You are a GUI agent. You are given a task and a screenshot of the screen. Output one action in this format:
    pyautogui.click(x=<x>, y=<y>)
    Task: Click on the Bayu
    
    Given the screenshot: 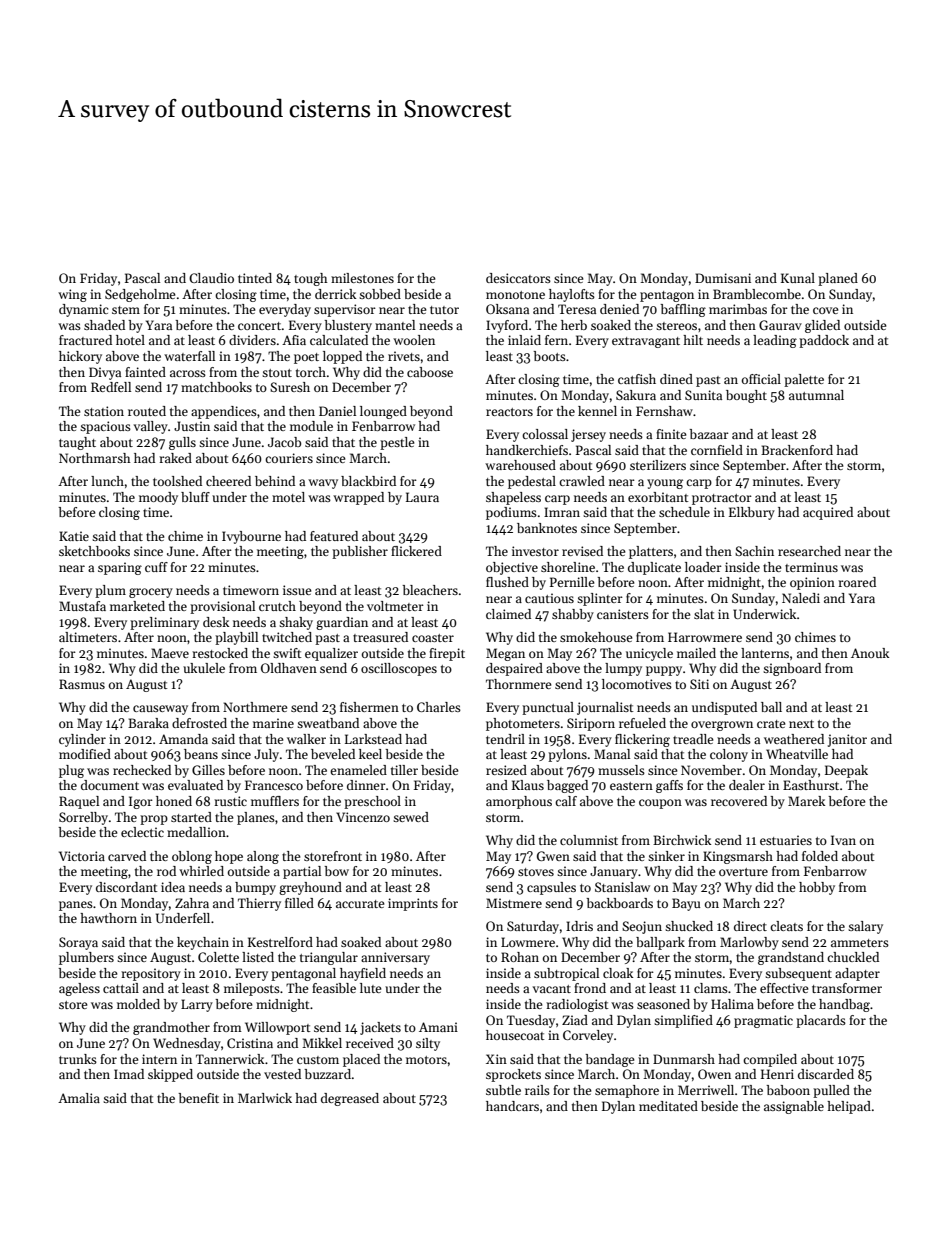 What is the action you would take?
    pyautogui.click(x=686, y=904)
